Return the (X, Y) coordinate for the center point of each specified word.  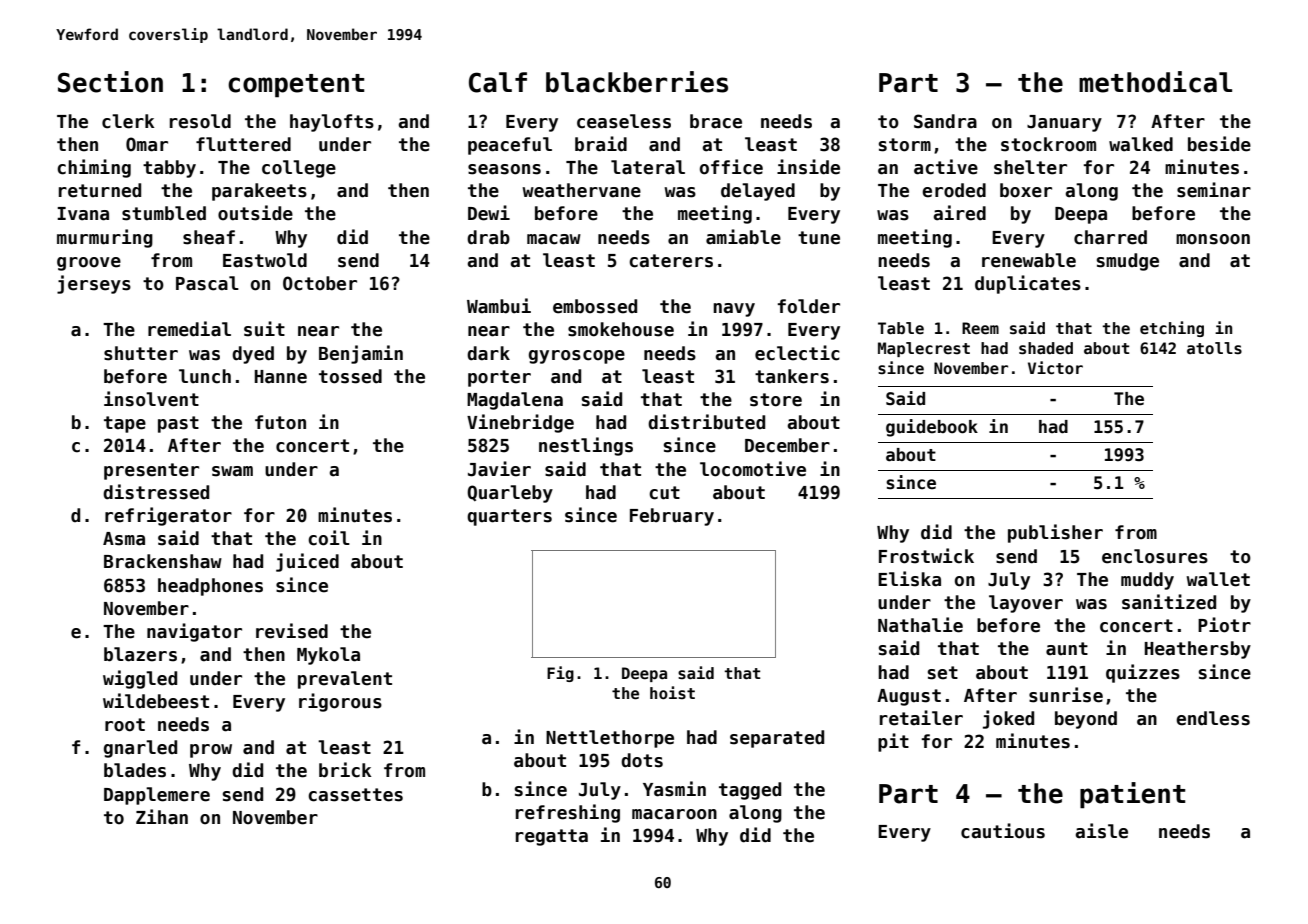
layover (1026, 604)
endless (1213, 718)
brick (345, 770)
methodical (1155, 82)
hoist (672, 692)
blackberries (637, 82)
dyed (253, 355)
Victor (1055, 368)
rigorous (340, 702)
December (787, 445)
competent (296, 86)
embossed (595, 306)
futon (280, 422)
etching (1172, 329)
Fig (560, 674)
